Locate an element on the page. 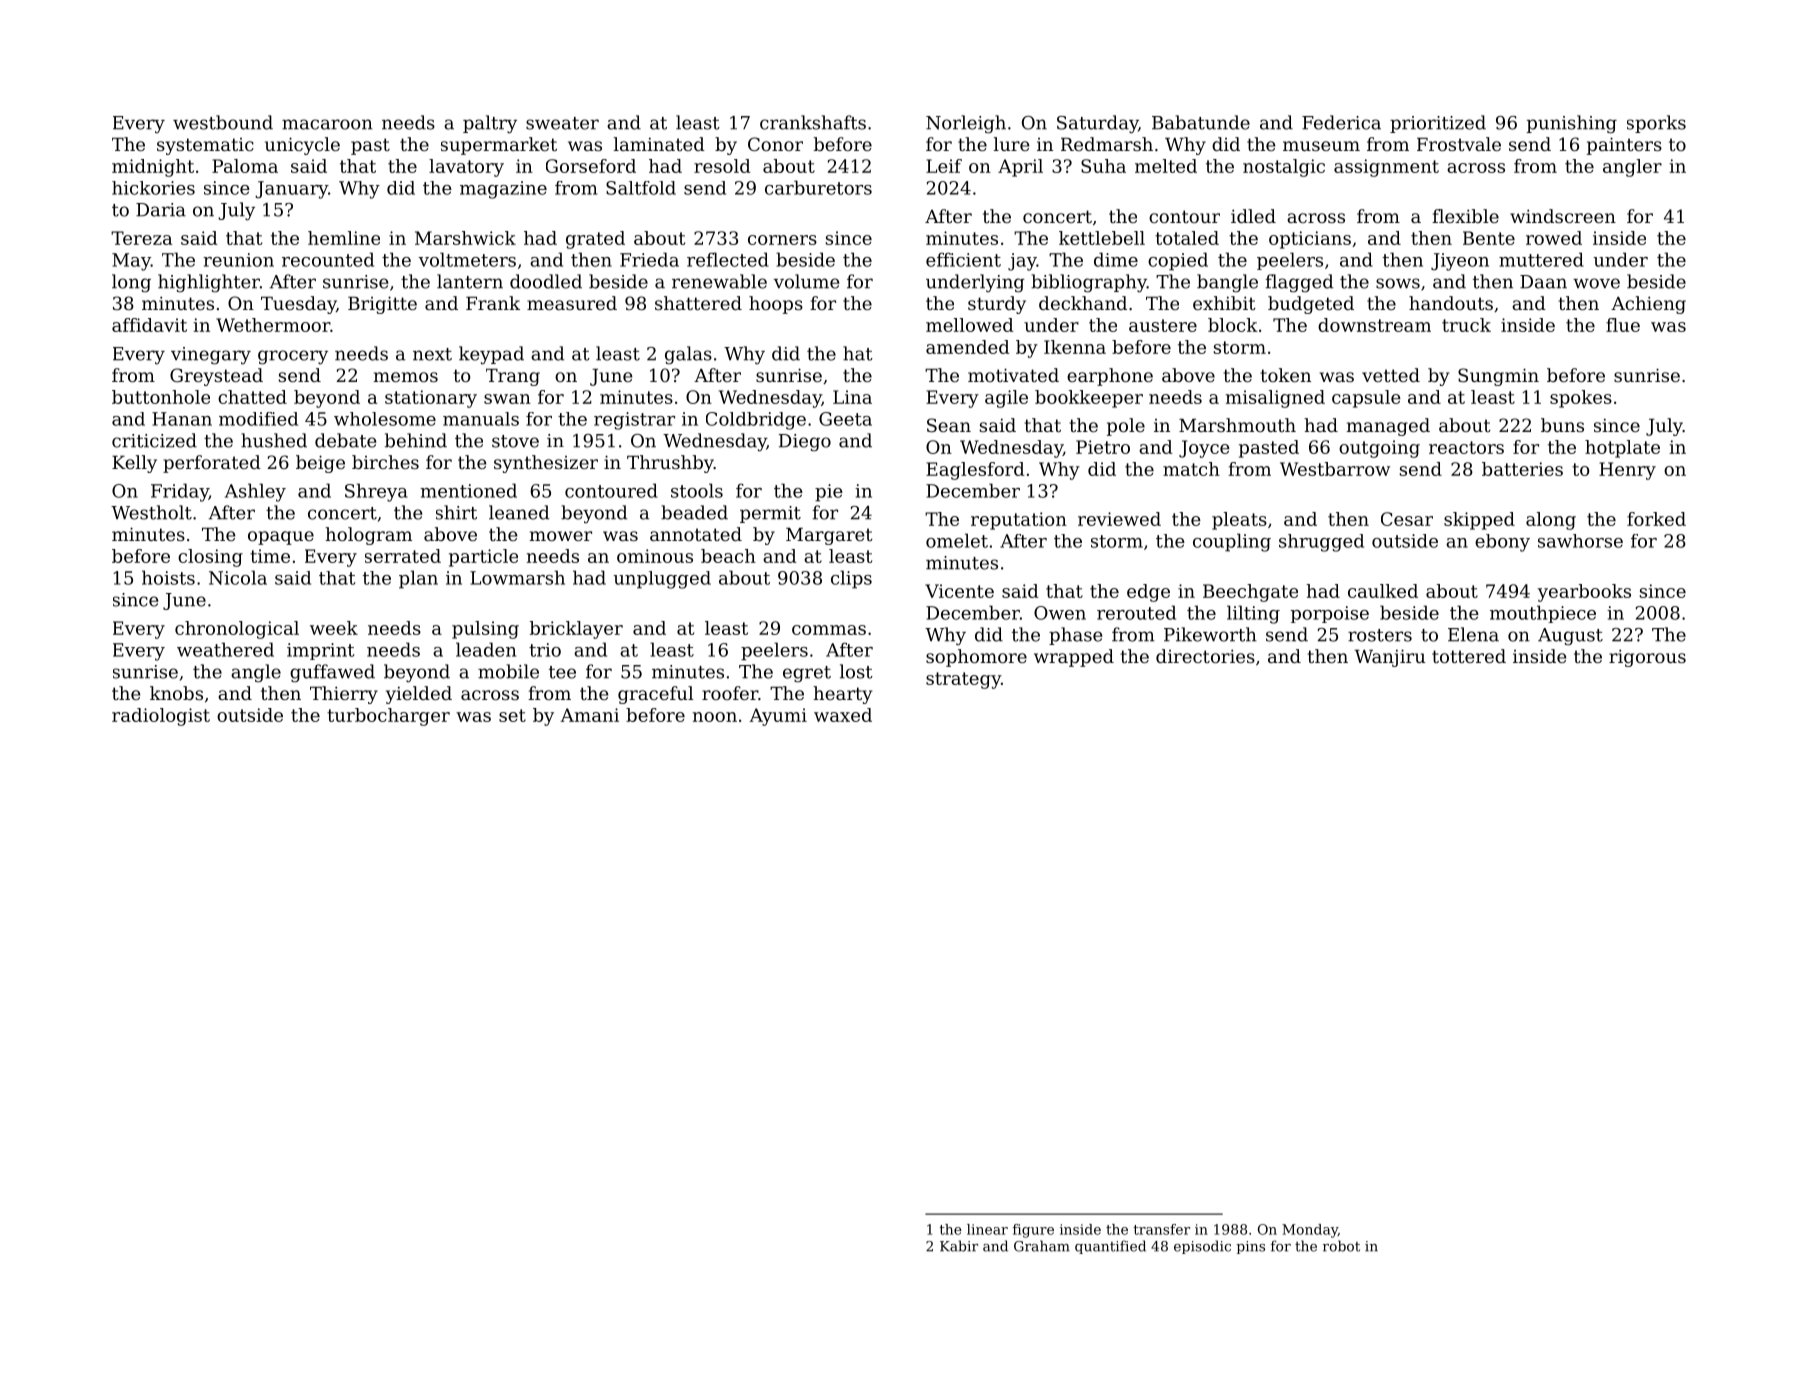 Image resolution: width=1798 pixels, height=1389 pixels. westbound is located at coordinates (223, 122).
